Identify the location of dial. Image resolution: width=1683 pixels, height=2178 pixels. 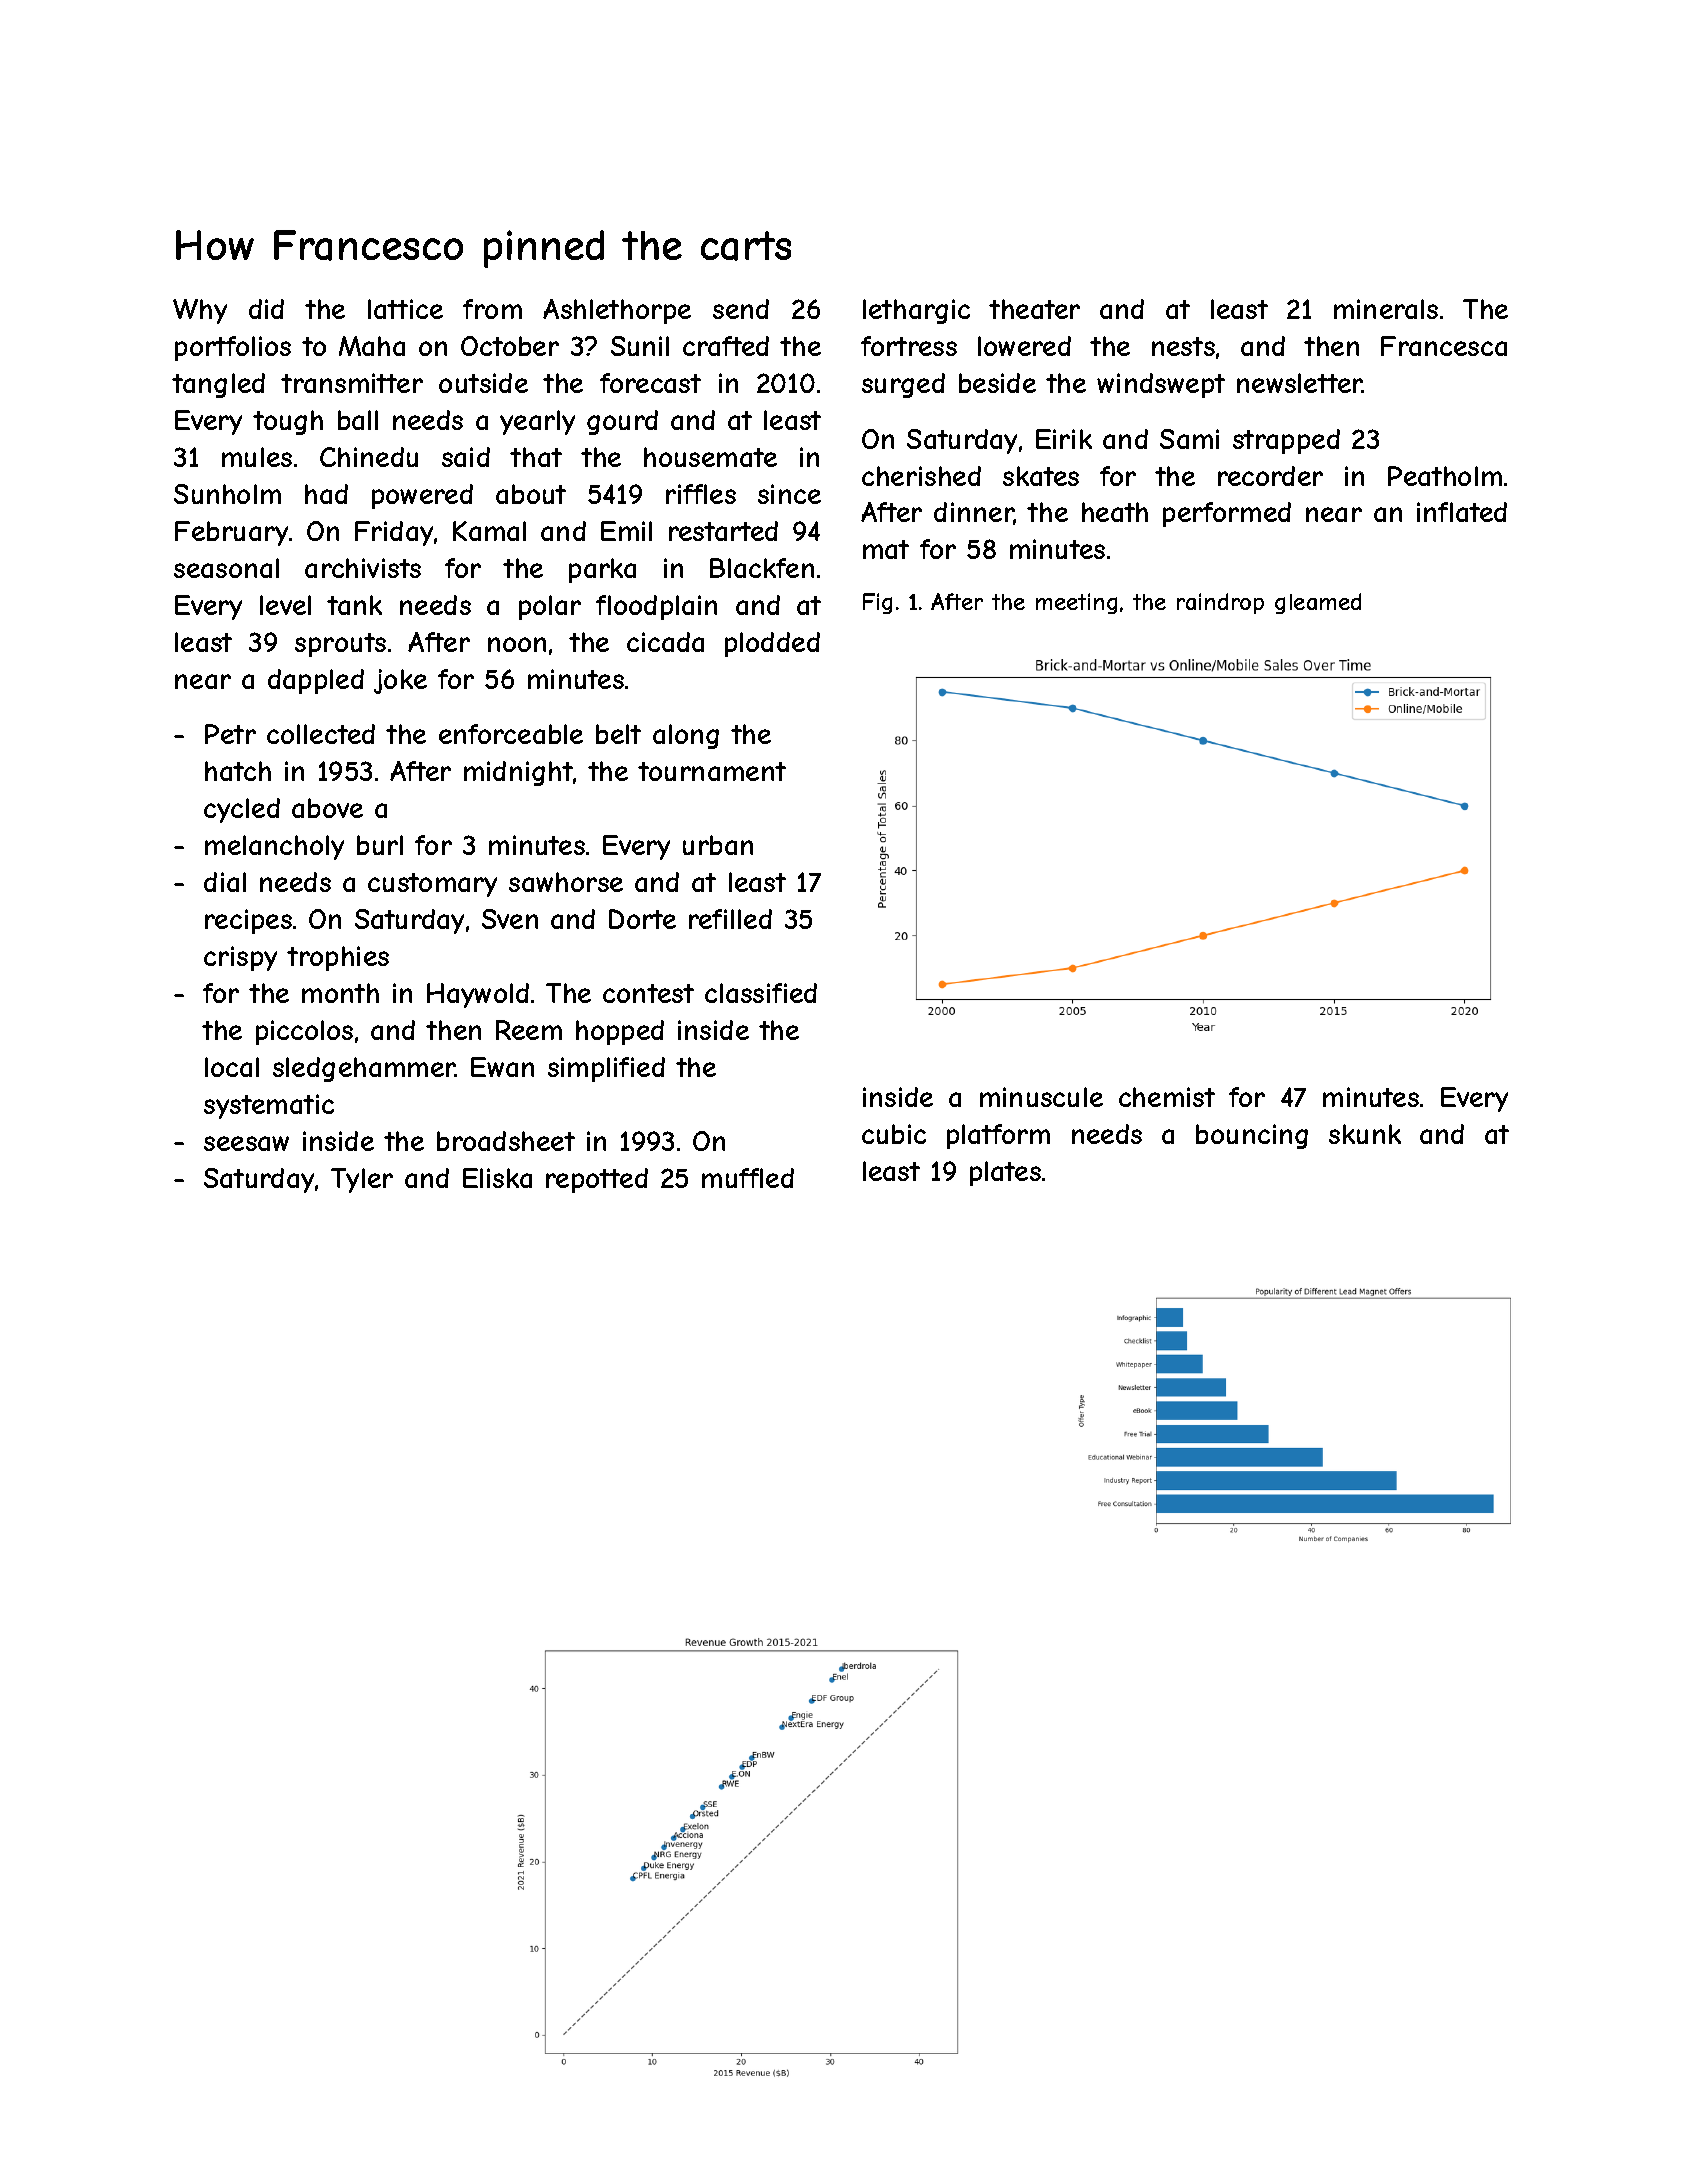
(225, 882).
